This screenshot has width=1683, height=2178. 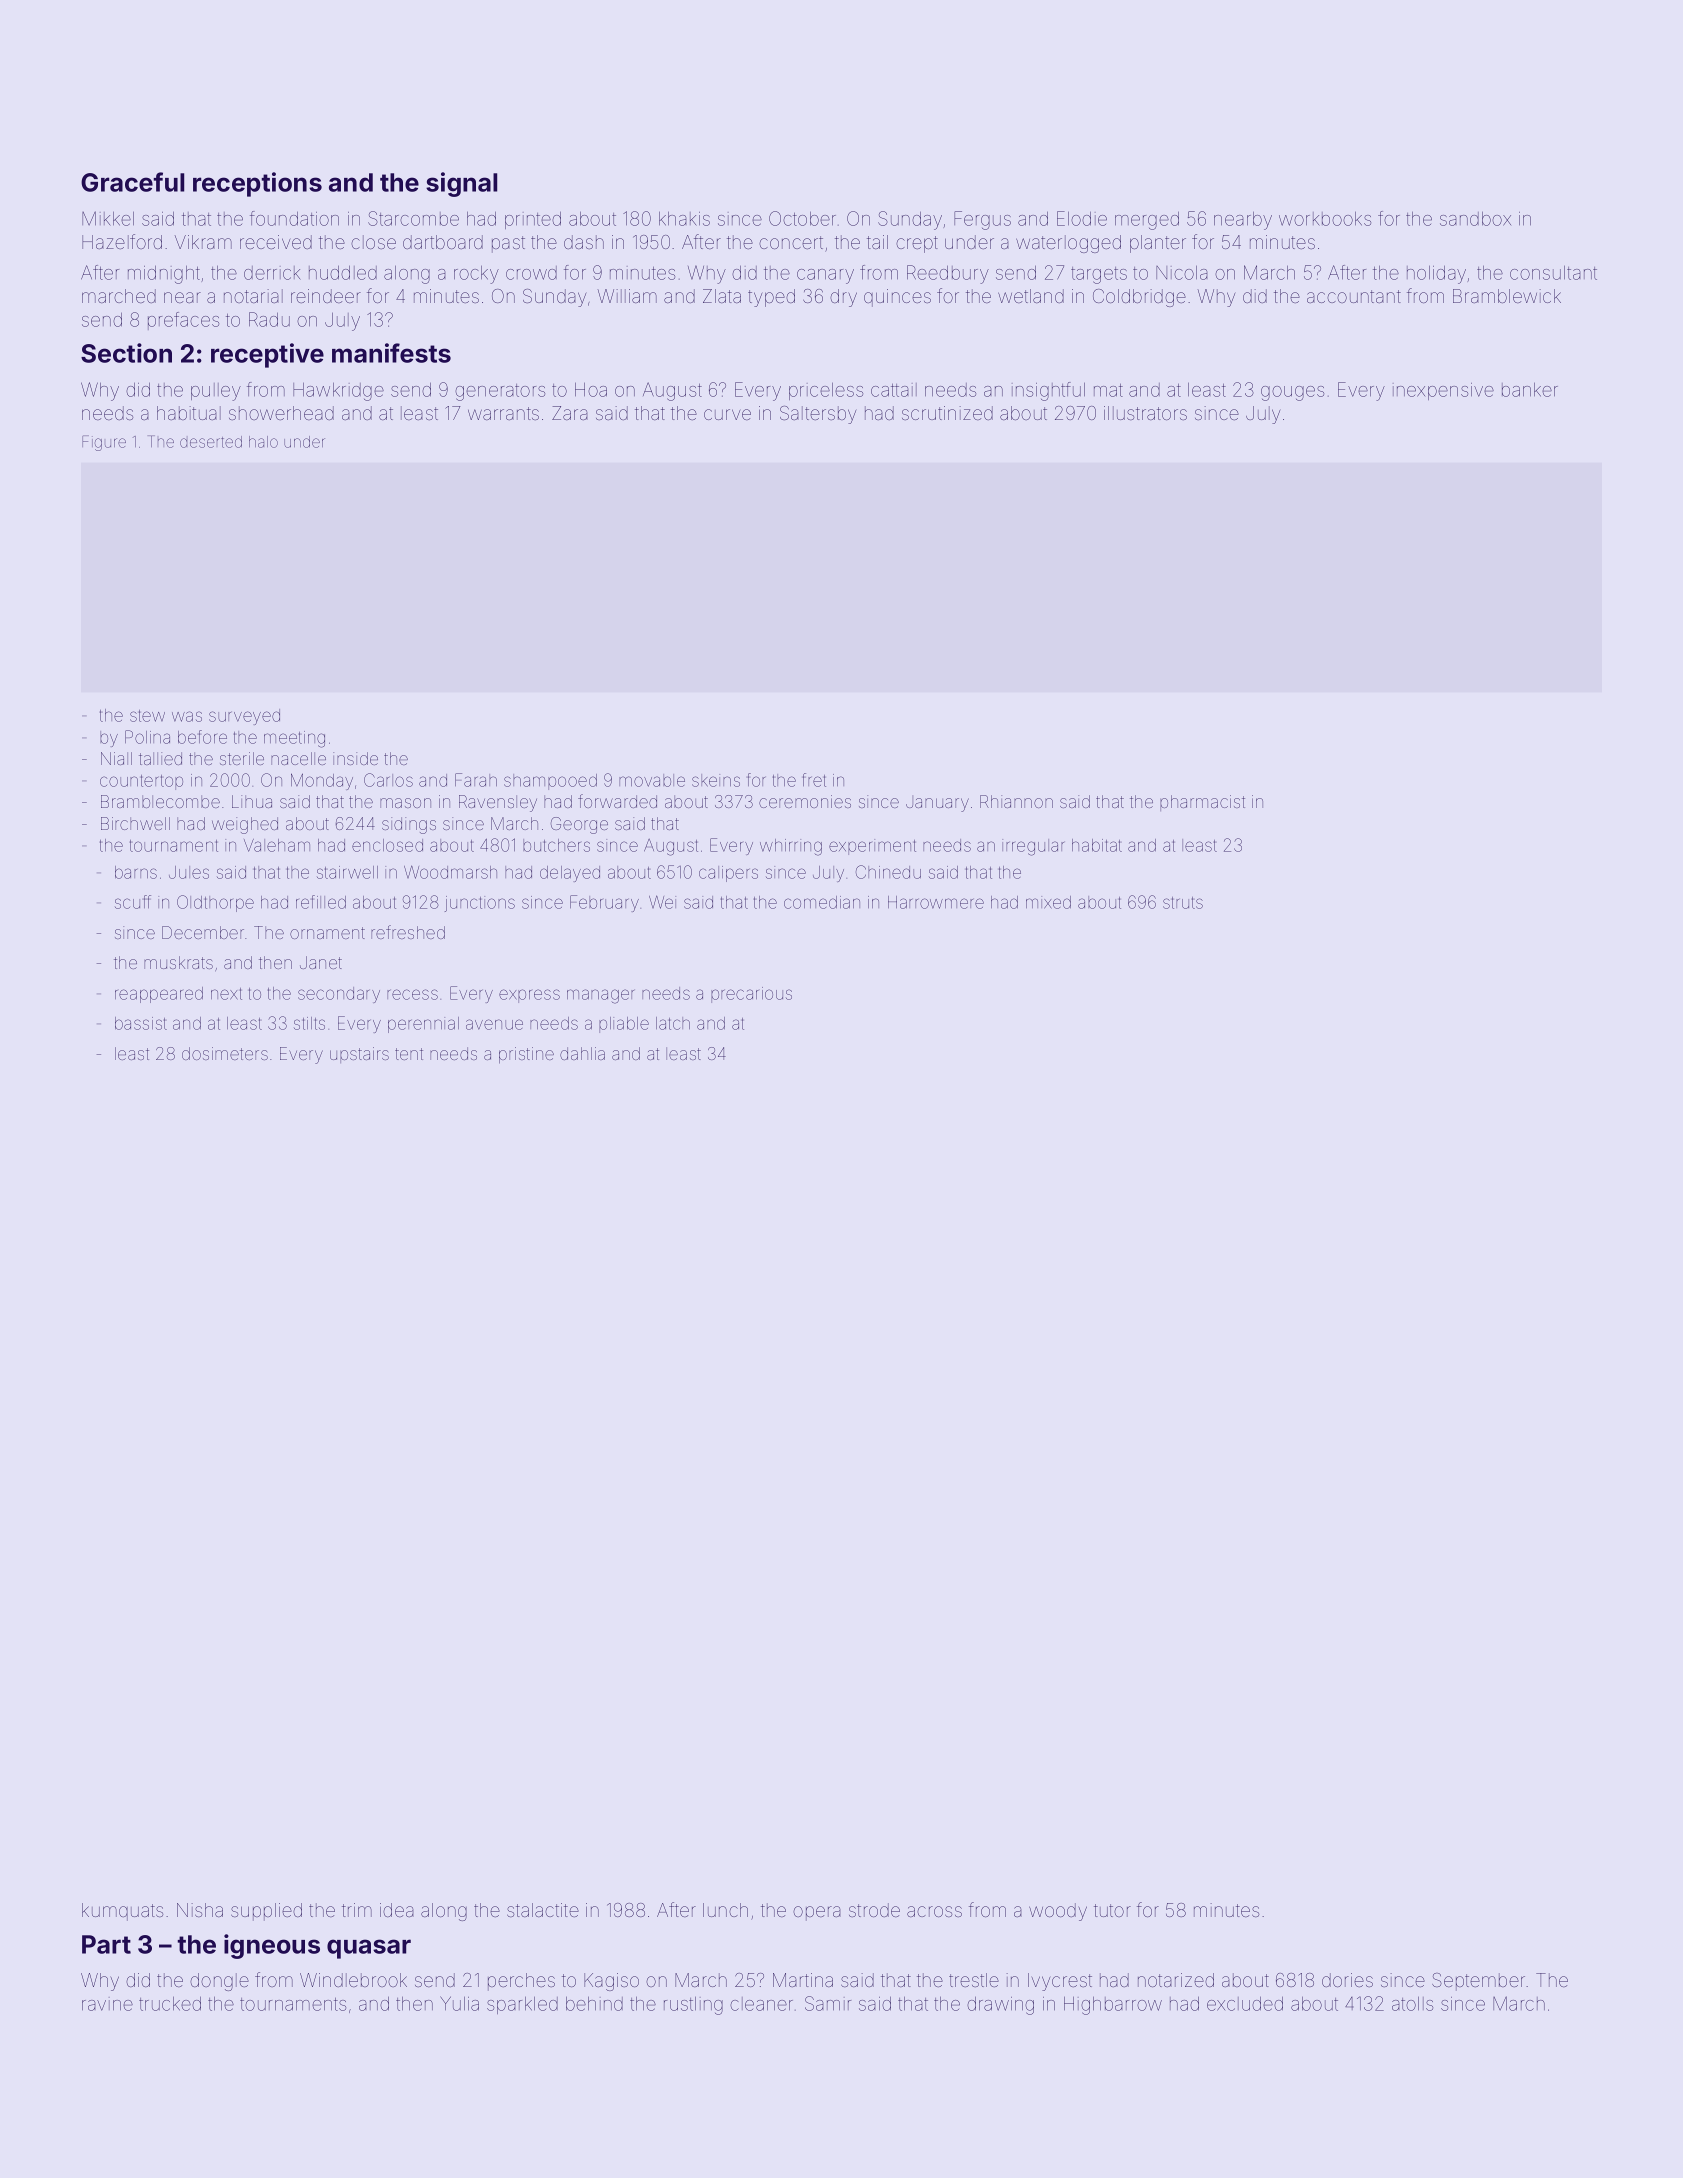 I want to click on dahlia, so click(x=582, y=1053).
